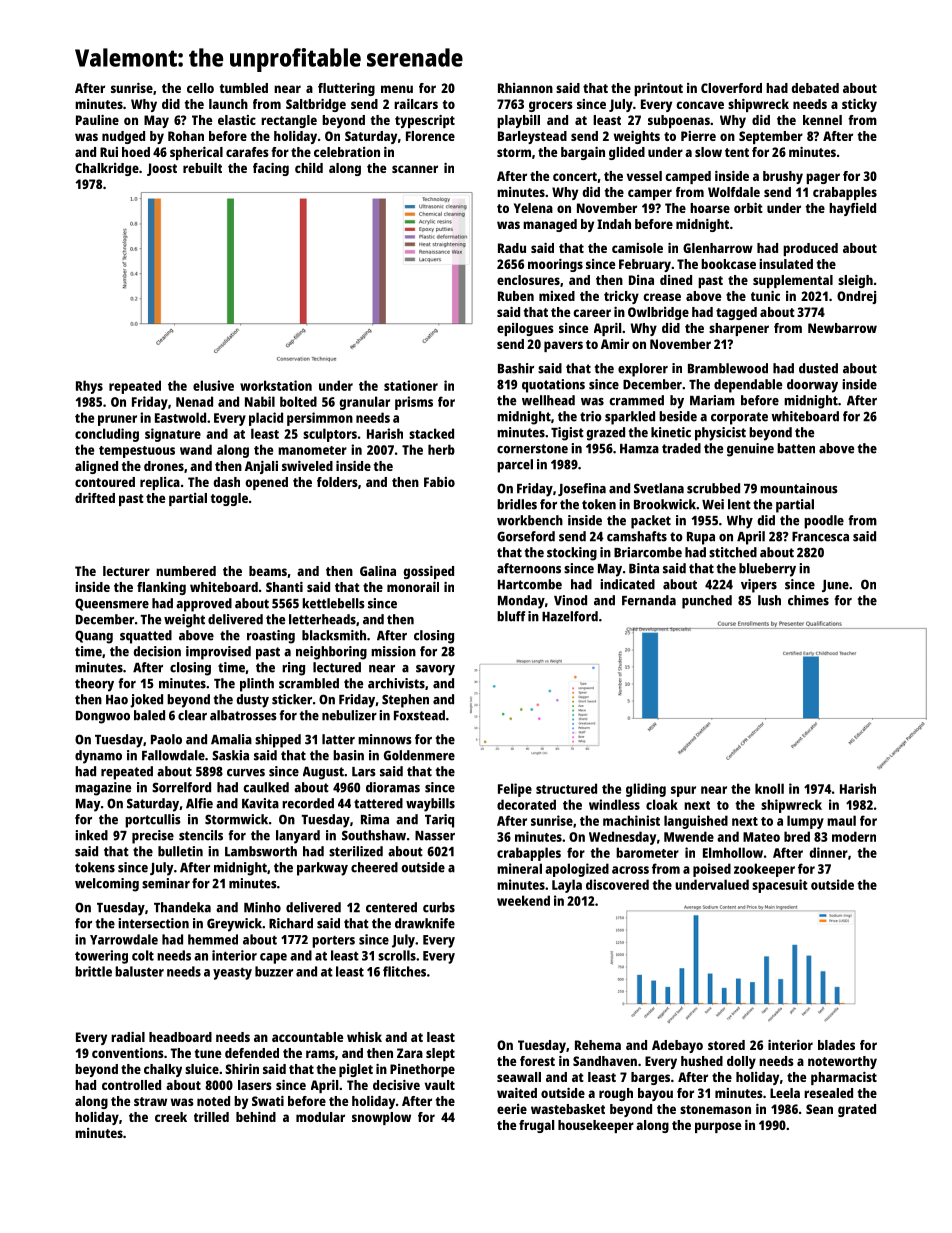 The height and width of the document is (1233, 952). I want to click on grocers, so click(551, 106).
